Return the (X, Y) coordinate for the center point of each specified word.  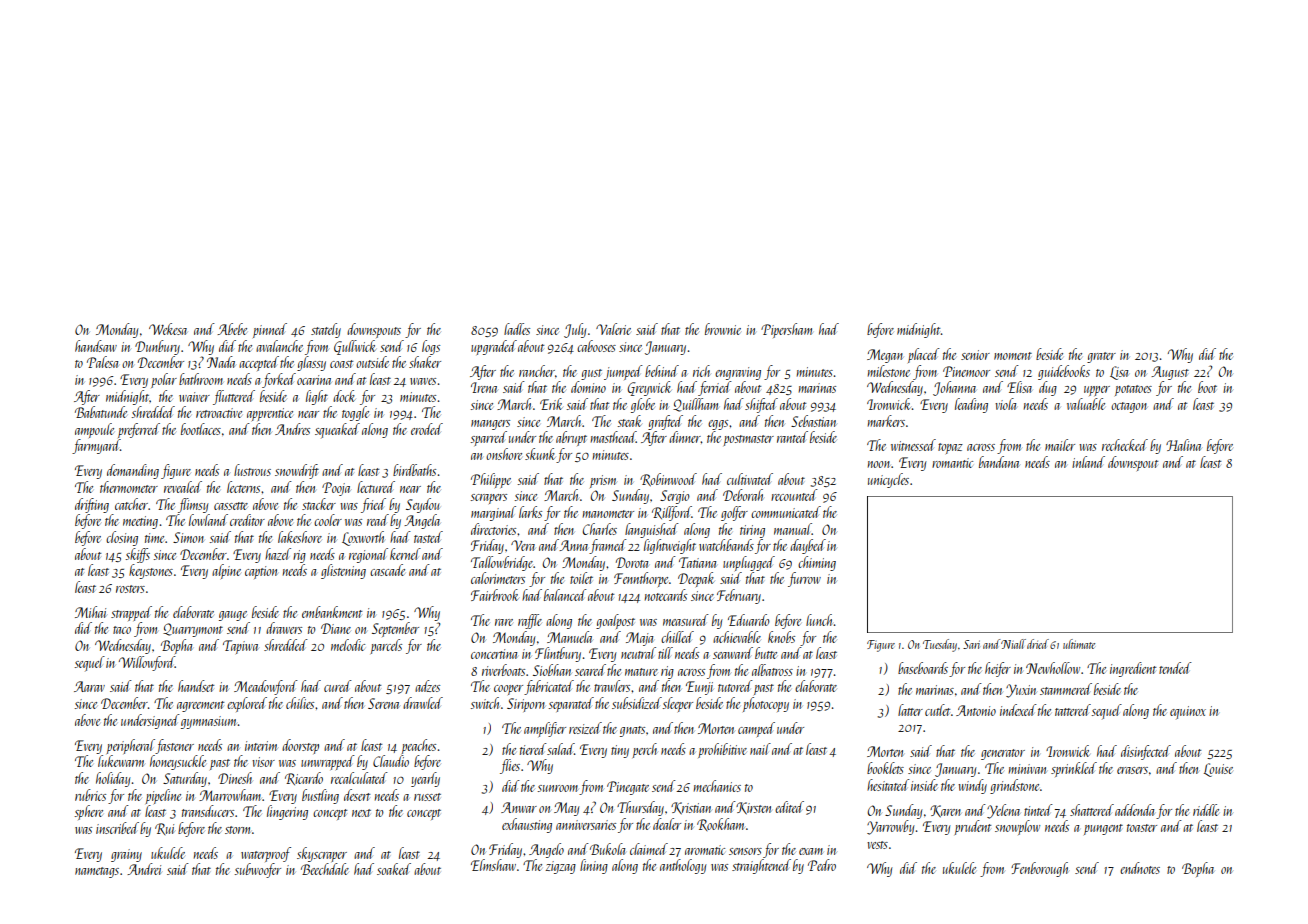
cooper (508, 690)
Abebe (232, 329)
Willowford (147, 663)
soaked (394, 869)
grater (1101, 357)
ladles (517, 329)
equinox (1188, 712)
